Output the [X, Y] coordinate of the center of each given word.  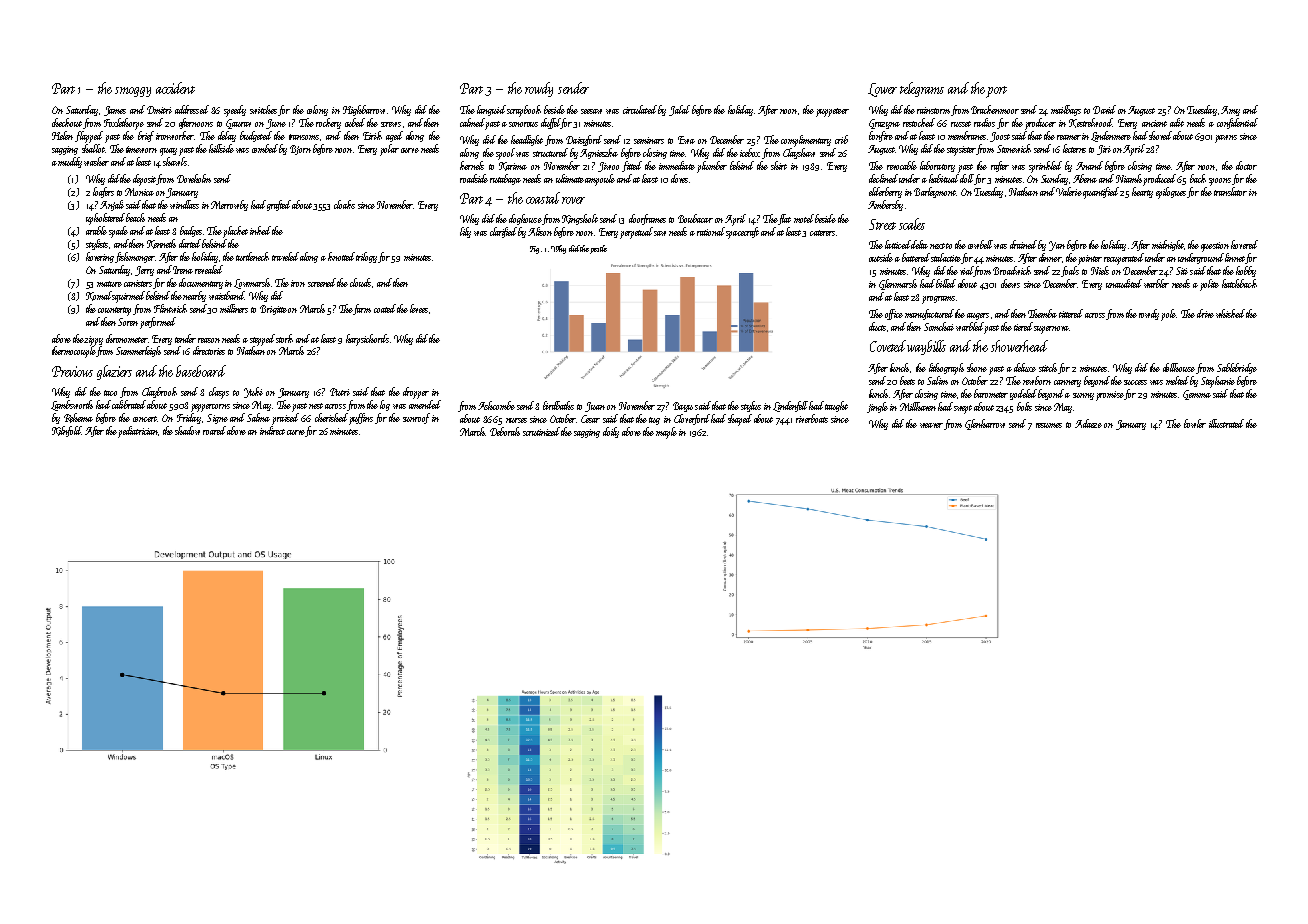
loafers [103, 192]
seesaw [591, 111]
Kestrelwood [1090, 123]
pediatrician [138, 432]
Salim [937, 380]
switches [263, 109]
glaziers [114, 372]
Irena [183, 270]
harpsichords [367, 340]
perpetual [636, 233]
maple [666, 433]
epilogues [1171, 193]
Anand [1089, 165]
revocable [902, 165]
